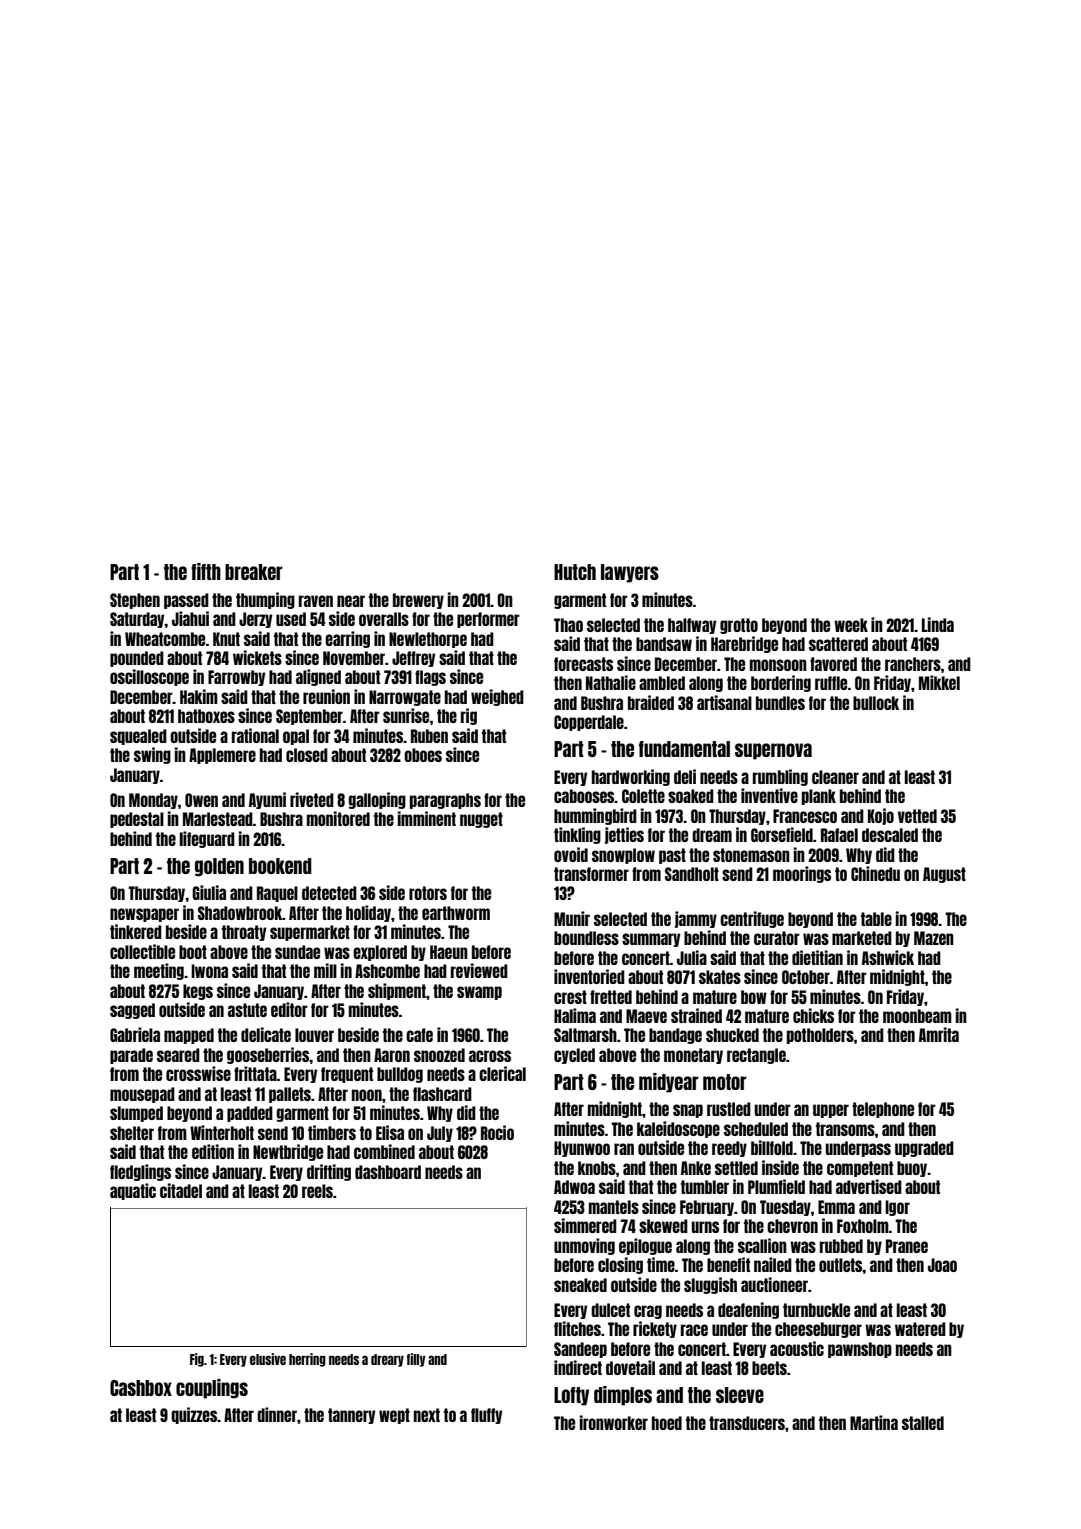  What do you see at coordinates (575, 572) in the image?
I see `Hutch` at bounding box center [575, 572].
